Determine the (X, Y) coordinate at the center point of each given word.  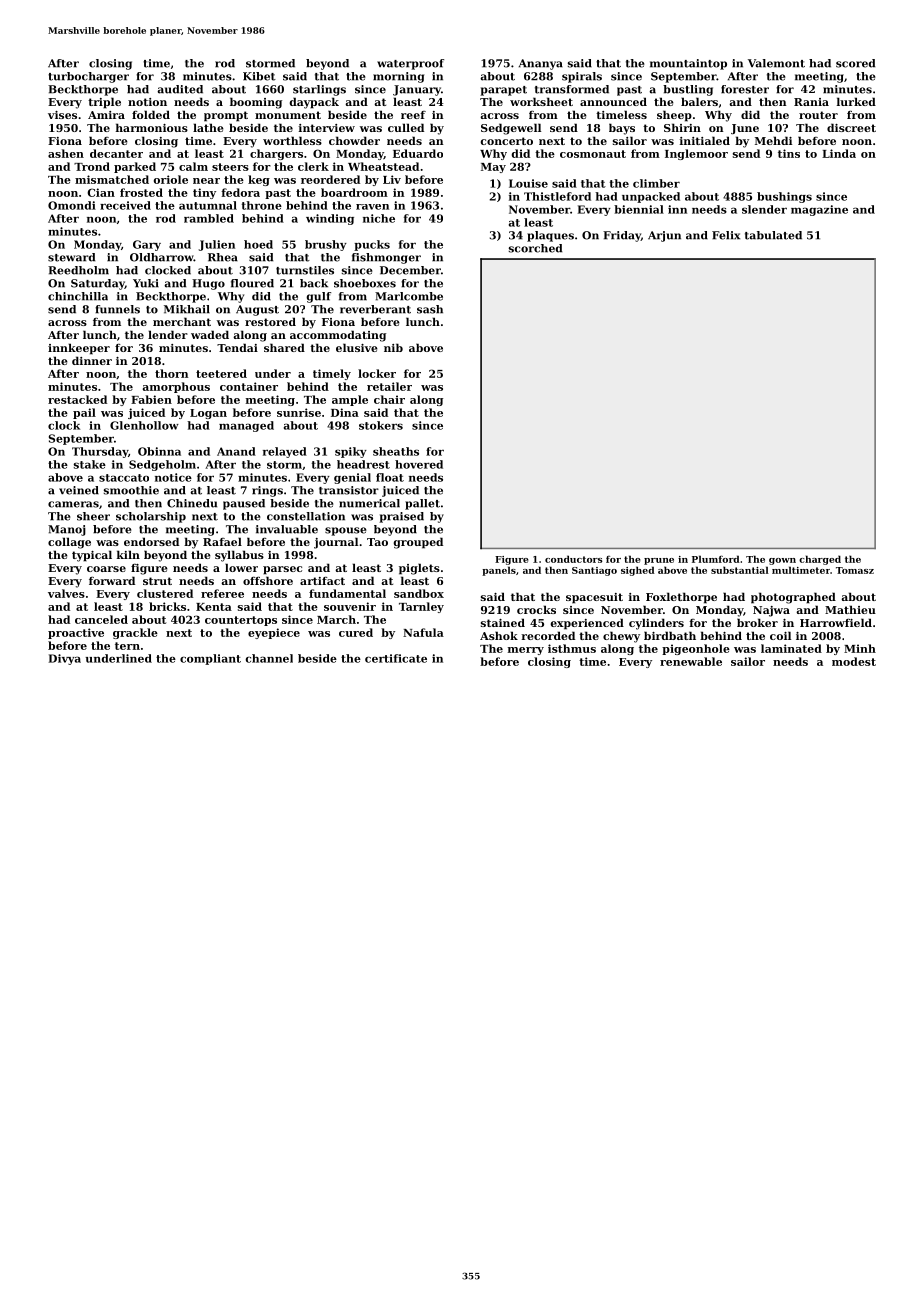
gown (782, 561)
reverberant (375, 309)
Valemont (776, 63)
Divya (65, 659)
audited (180, 89)
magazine (819, 210)
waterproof (410, 64)
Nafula (423, 632)
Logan (208, 414)
